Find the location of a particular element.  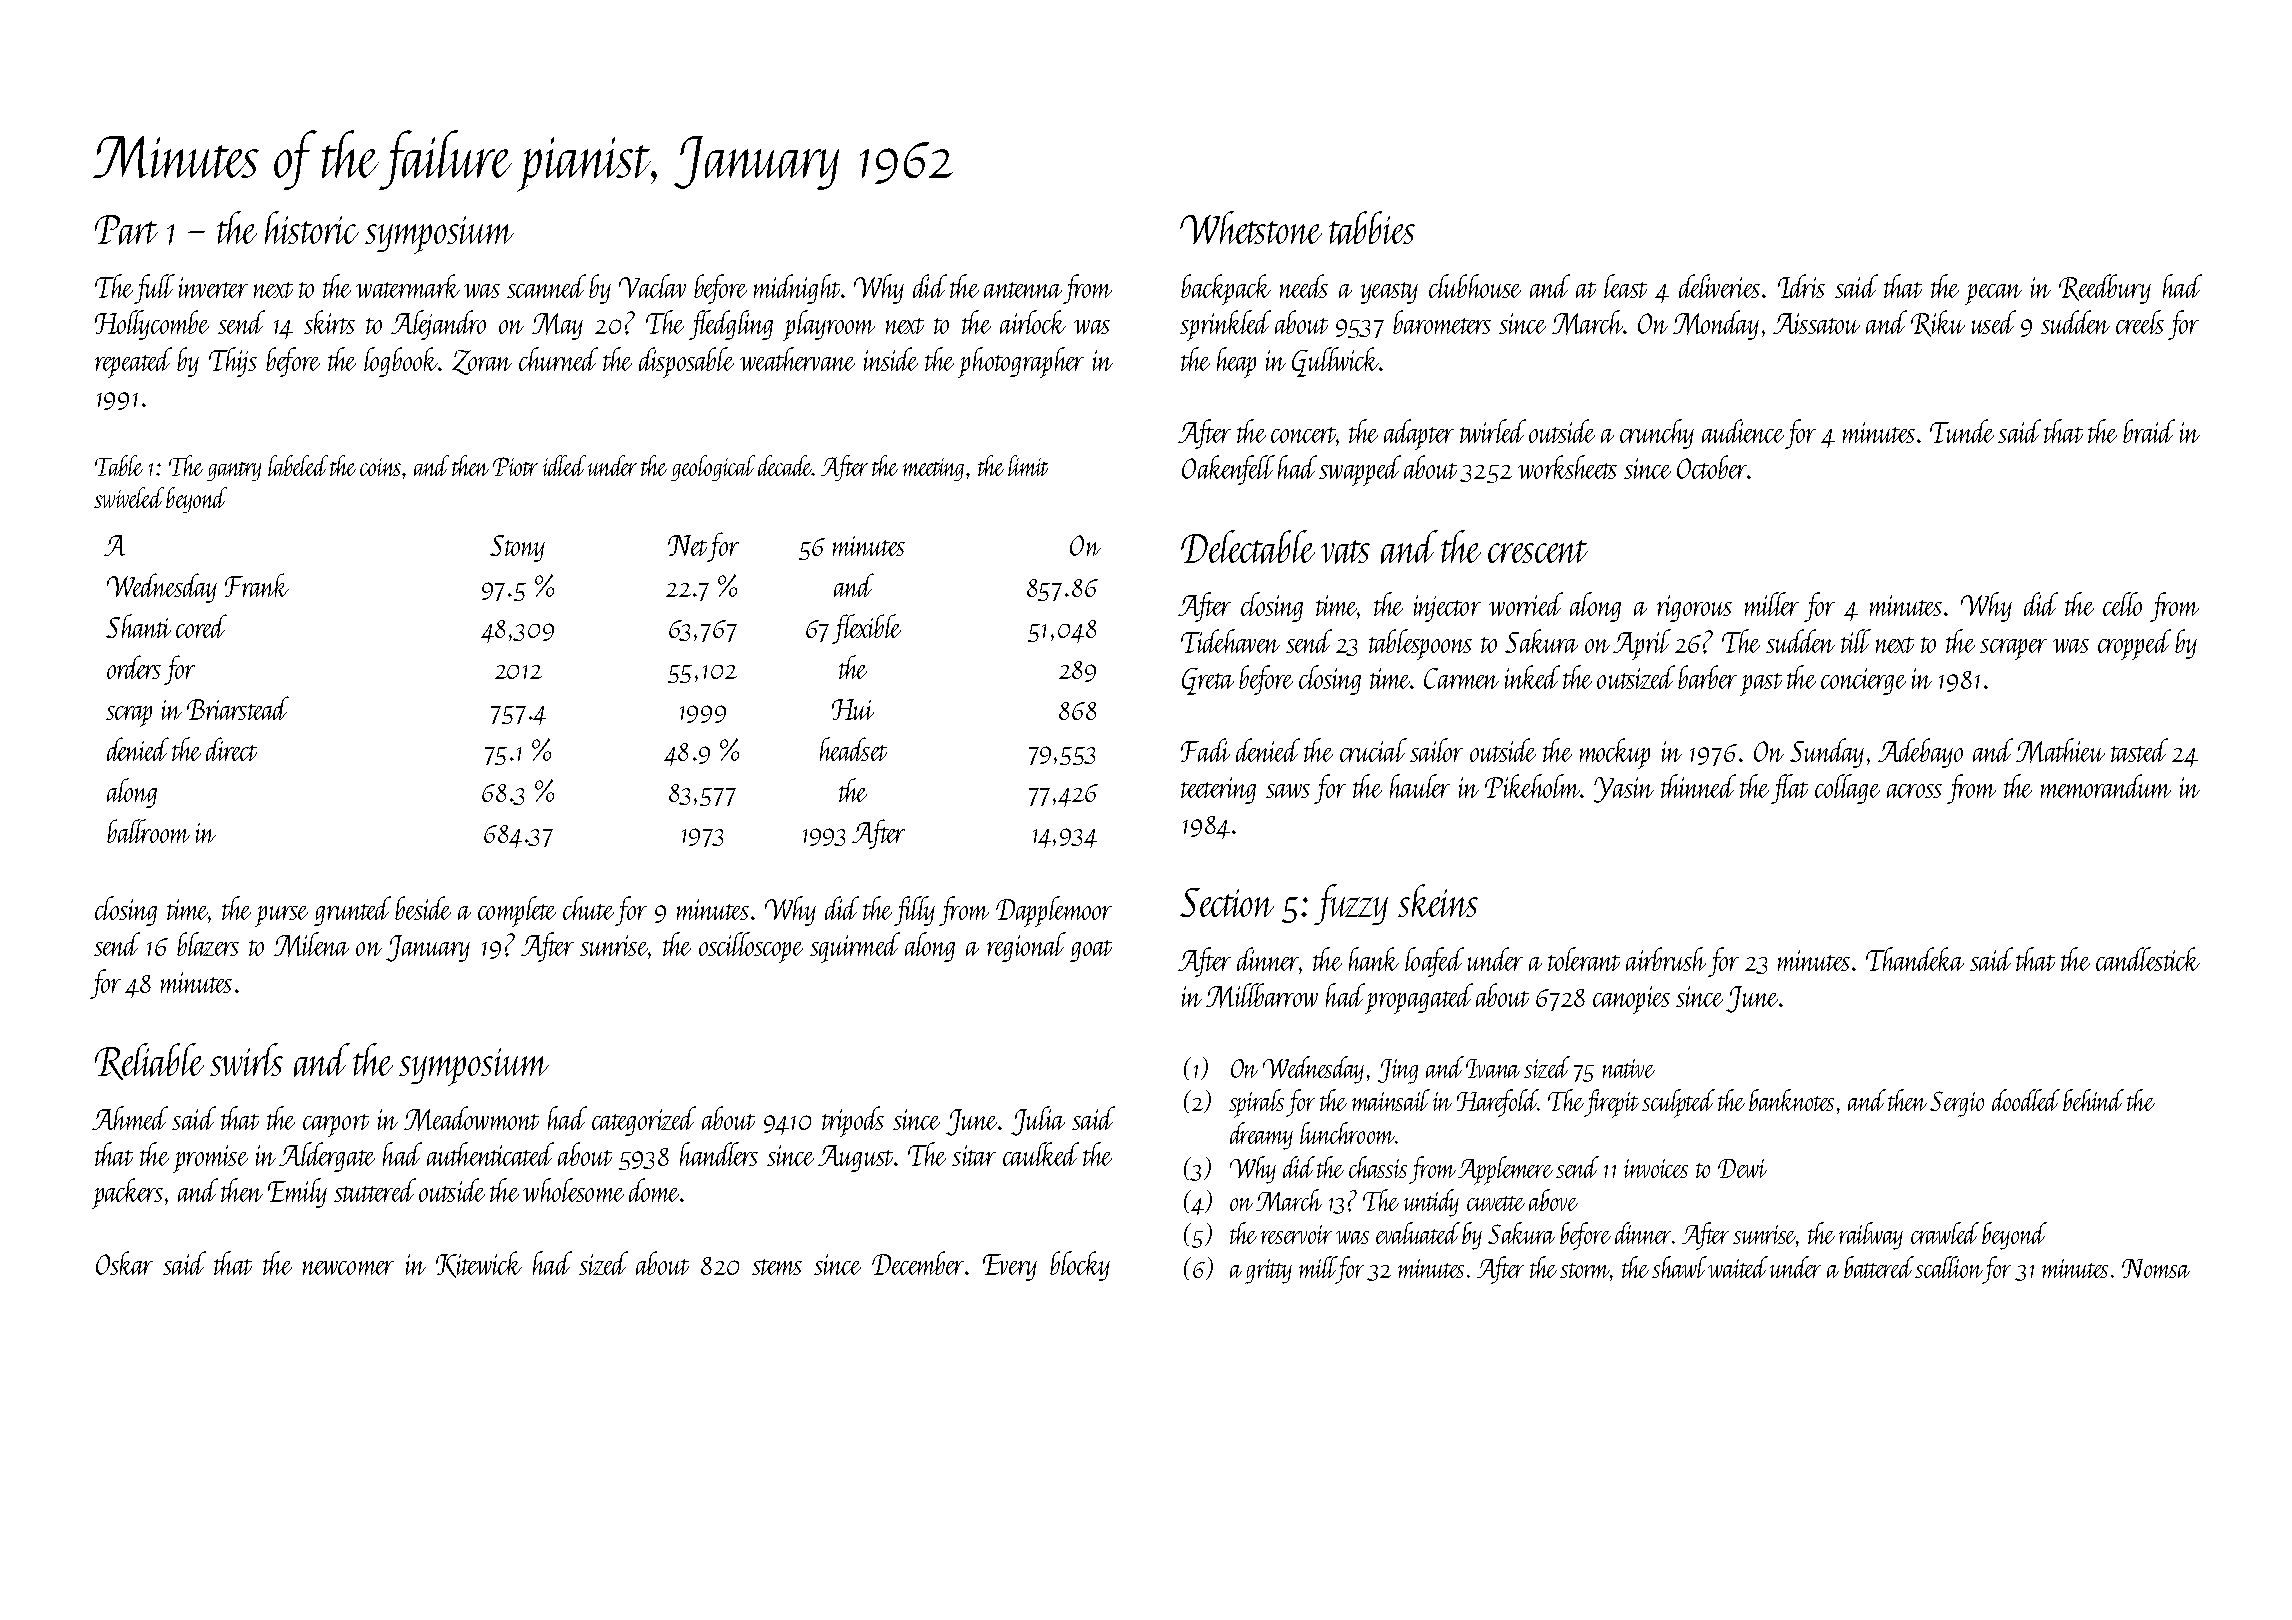

Aldergate is located at coordinates (327, 1157).
